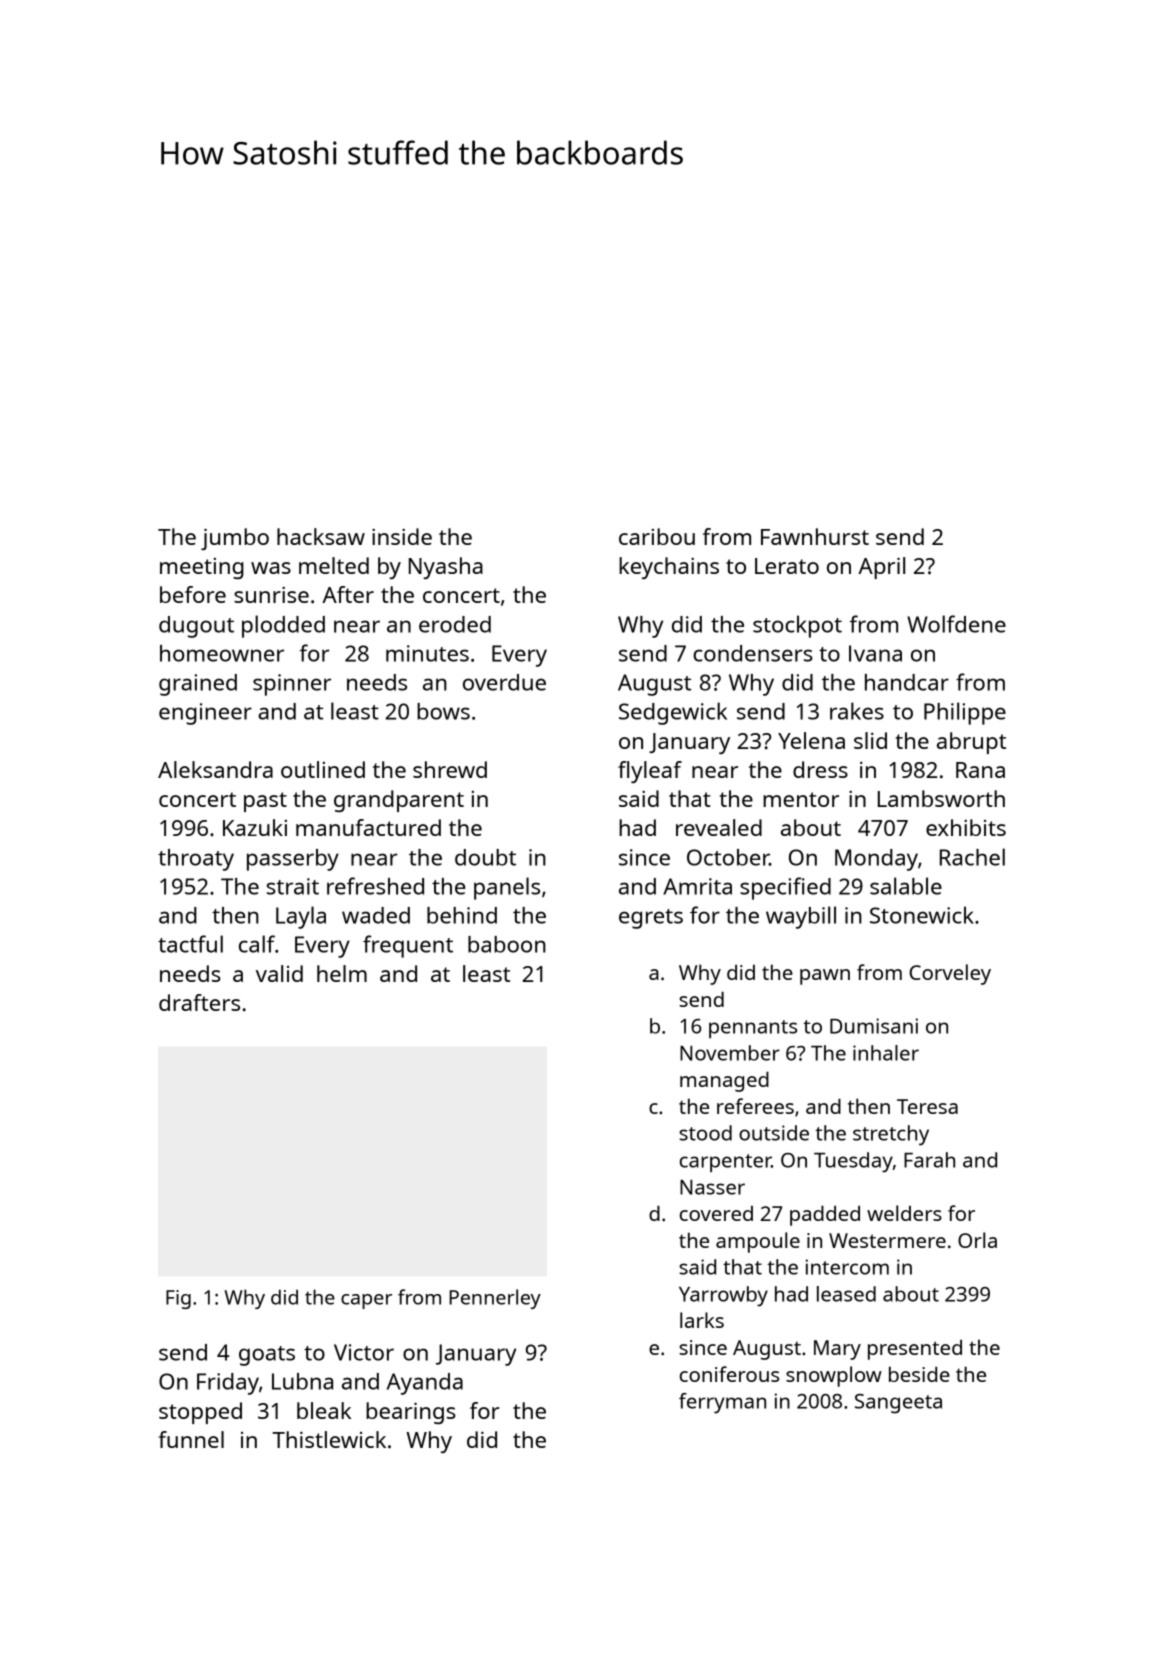  What do you see at coordinates (507, 944) in the screenshot?
I see `baboon` at bounding box center [507, 944].
